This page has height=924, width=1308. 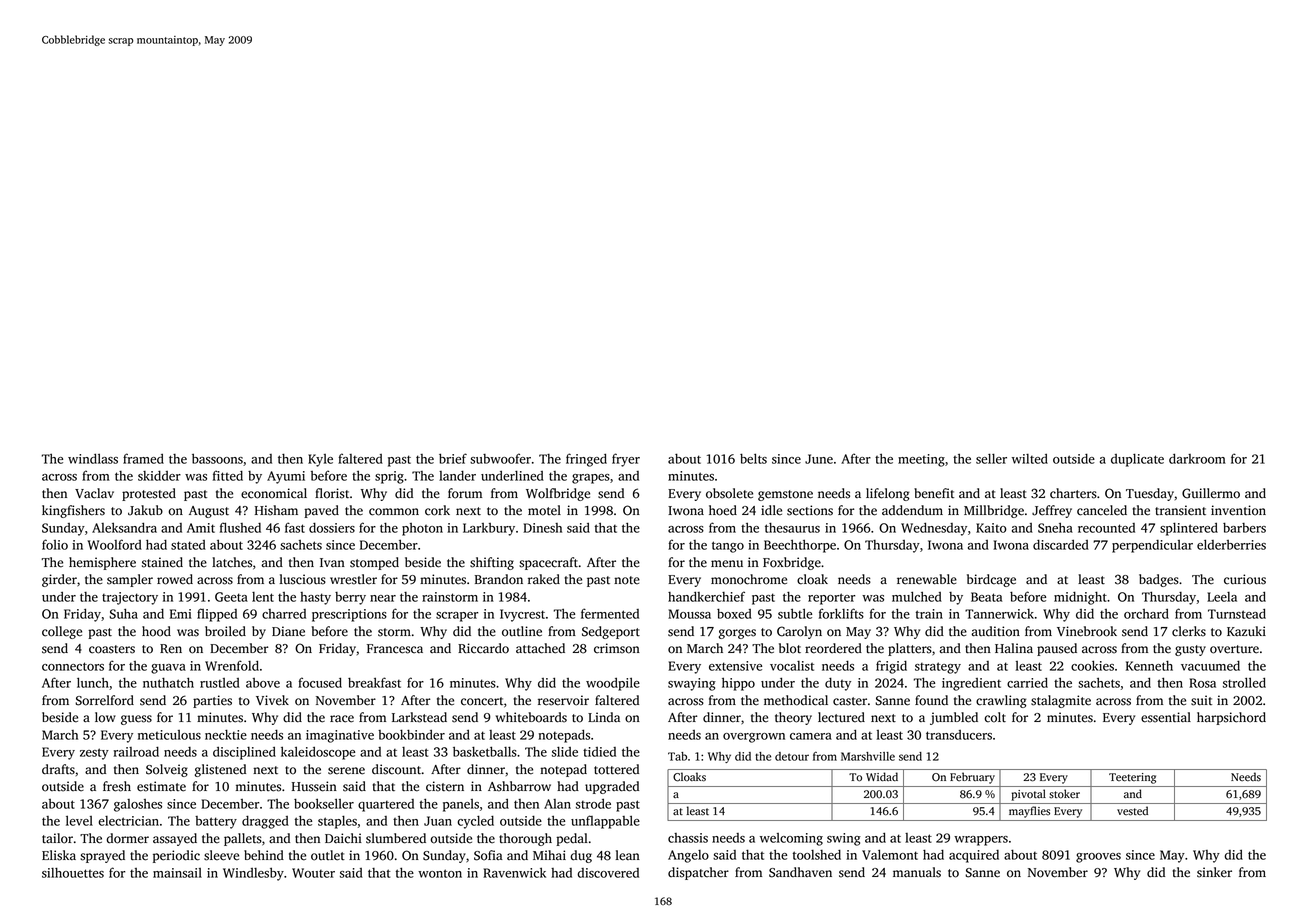 What do you see at coordinates (128, 838) in the page?
I see `dormer` at bounding box center [128, 838].
